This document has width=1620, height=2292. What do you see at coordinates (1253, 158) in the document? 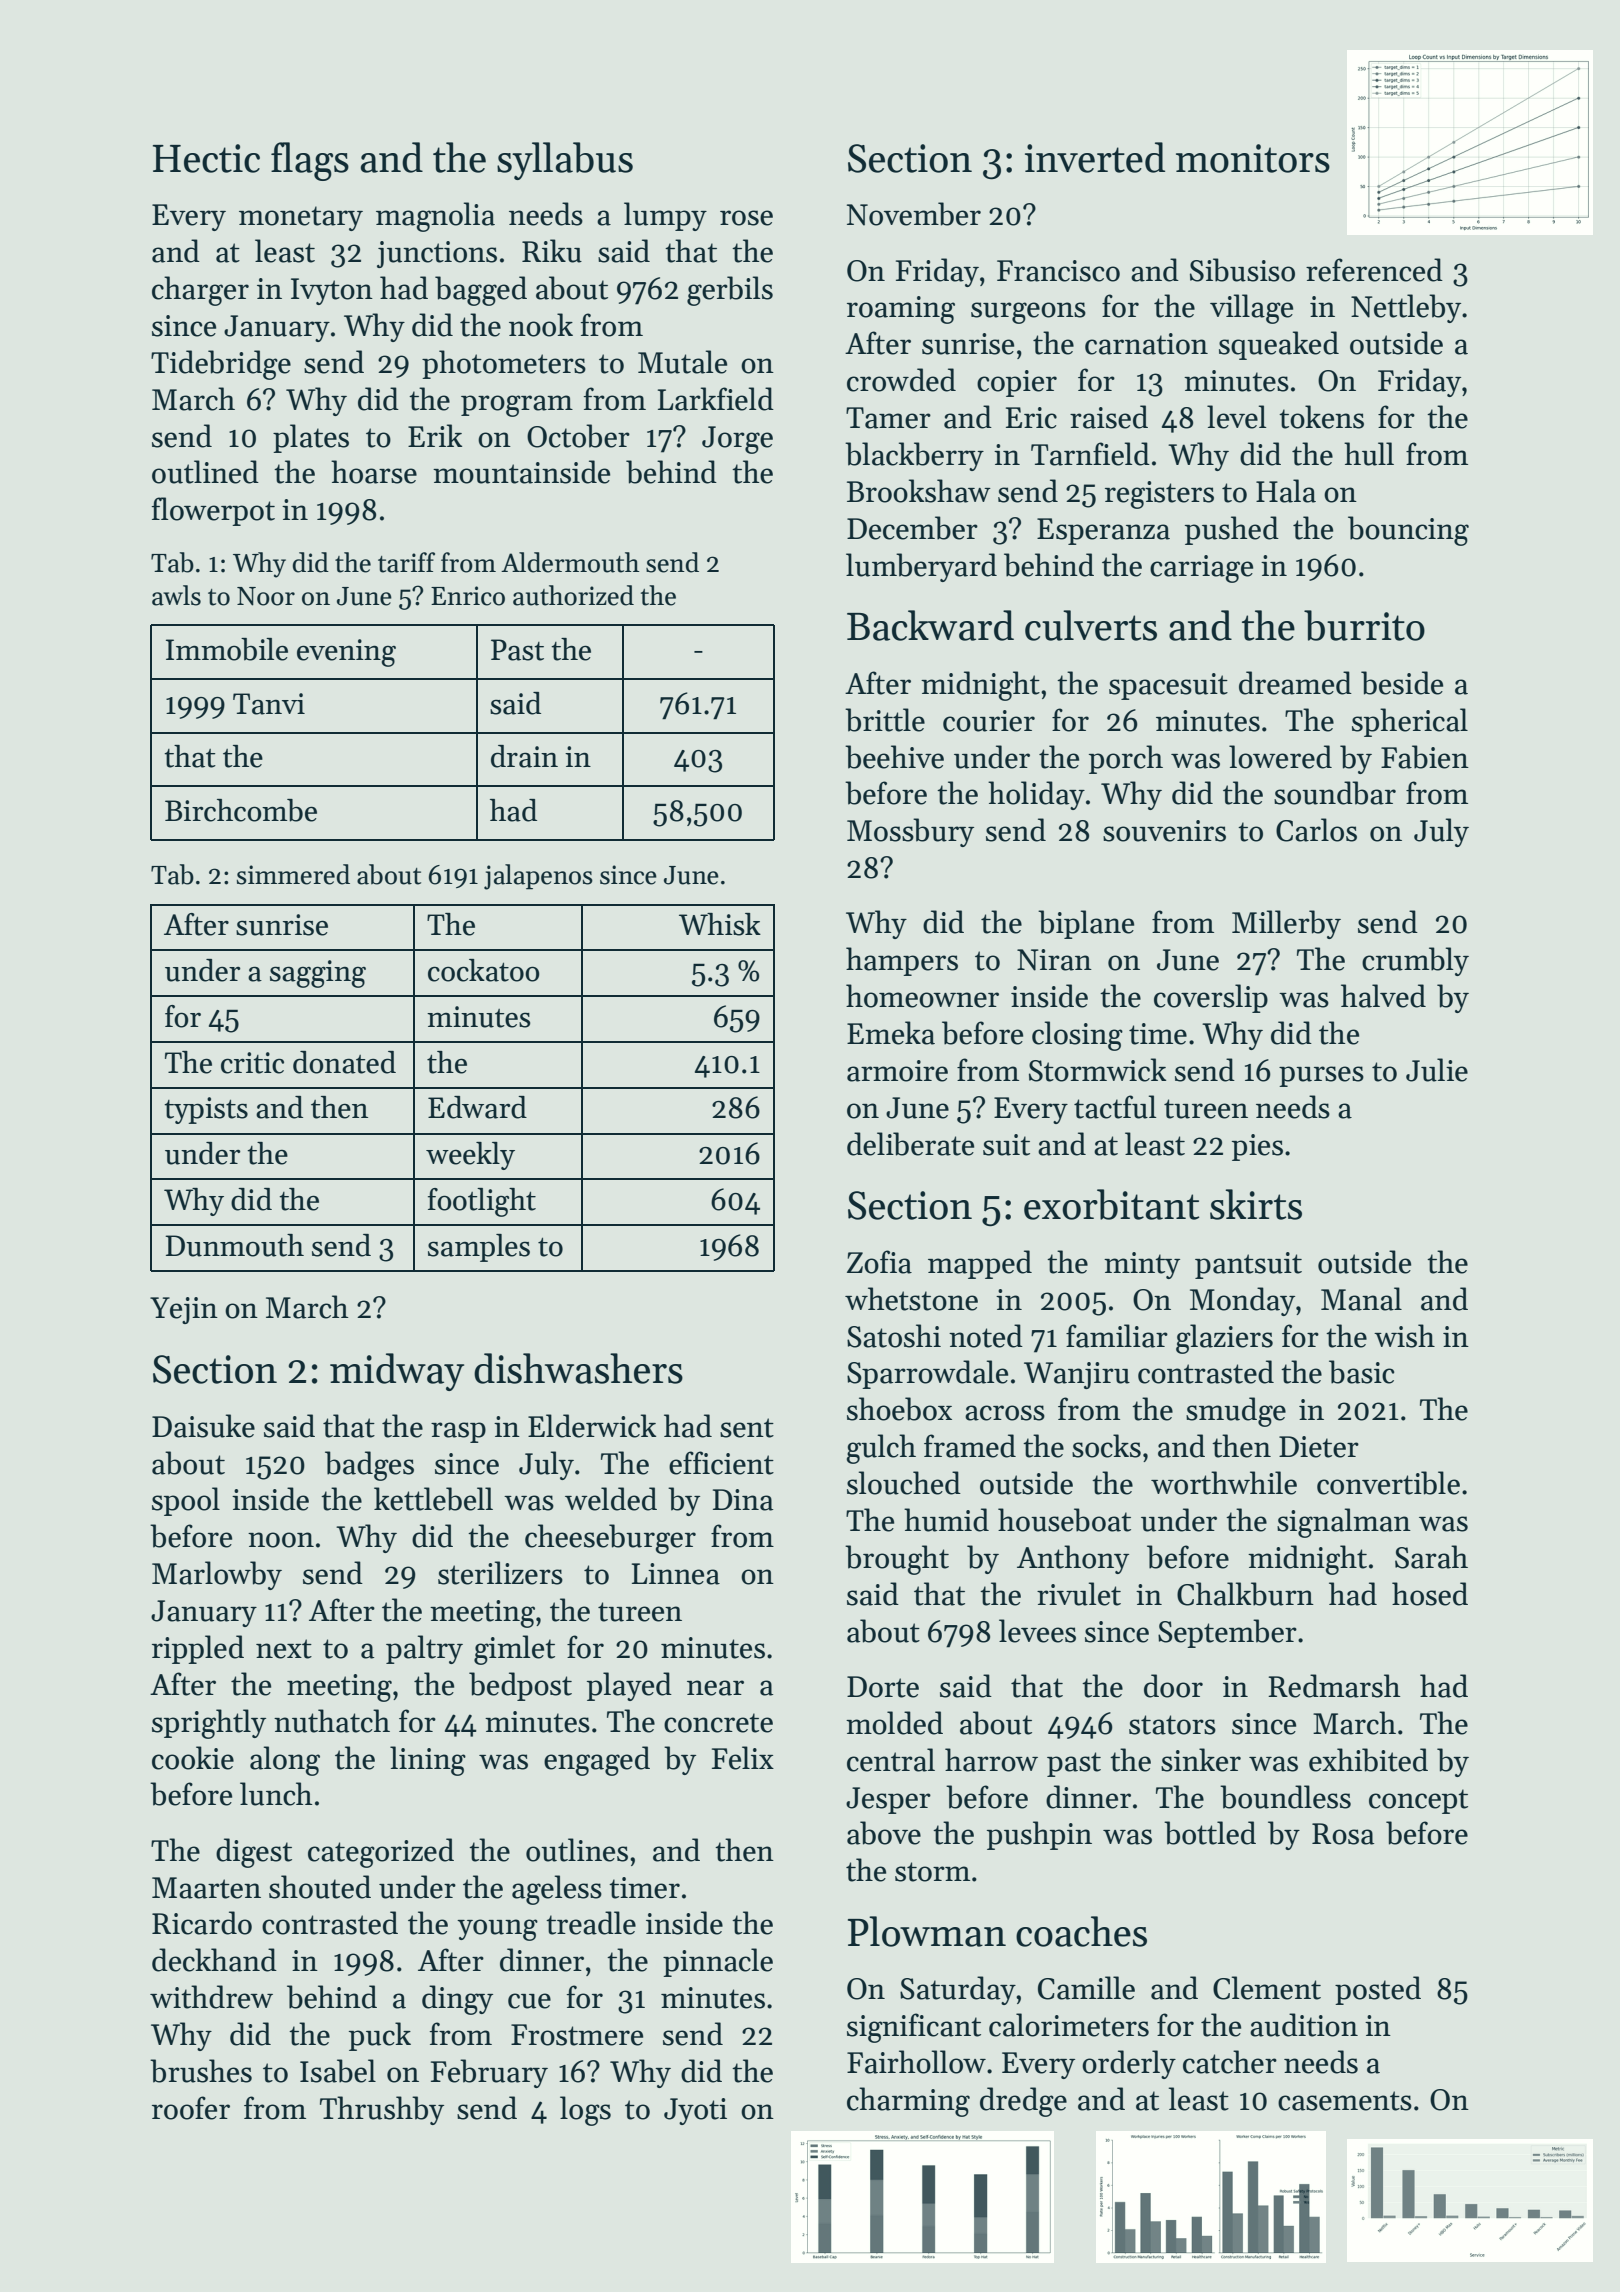
I see `monitors` at bounding box center [1253, 158].
